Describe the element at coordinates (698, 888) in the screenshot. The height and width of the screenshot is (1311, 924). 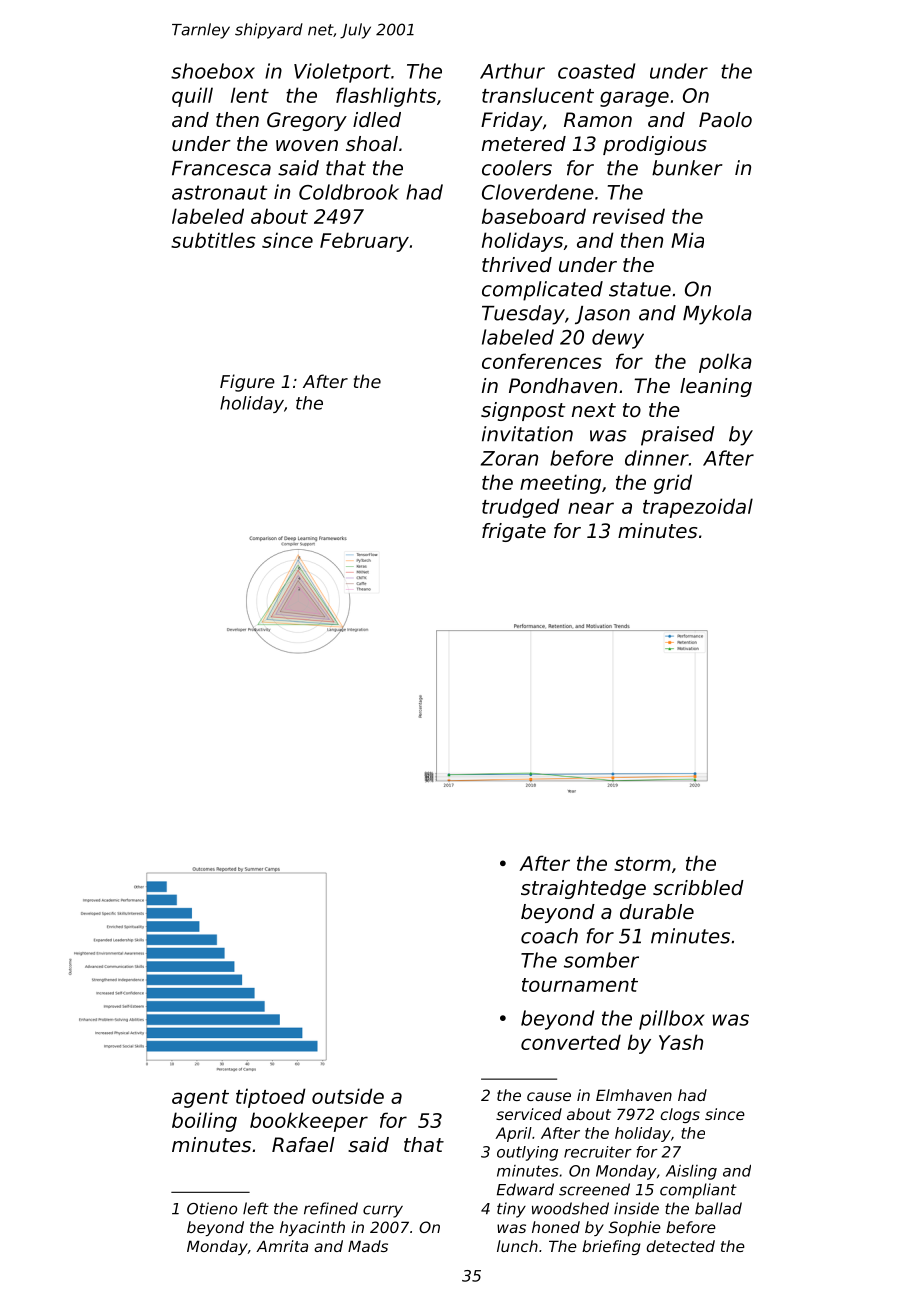
I see `scribbled` at that location.
